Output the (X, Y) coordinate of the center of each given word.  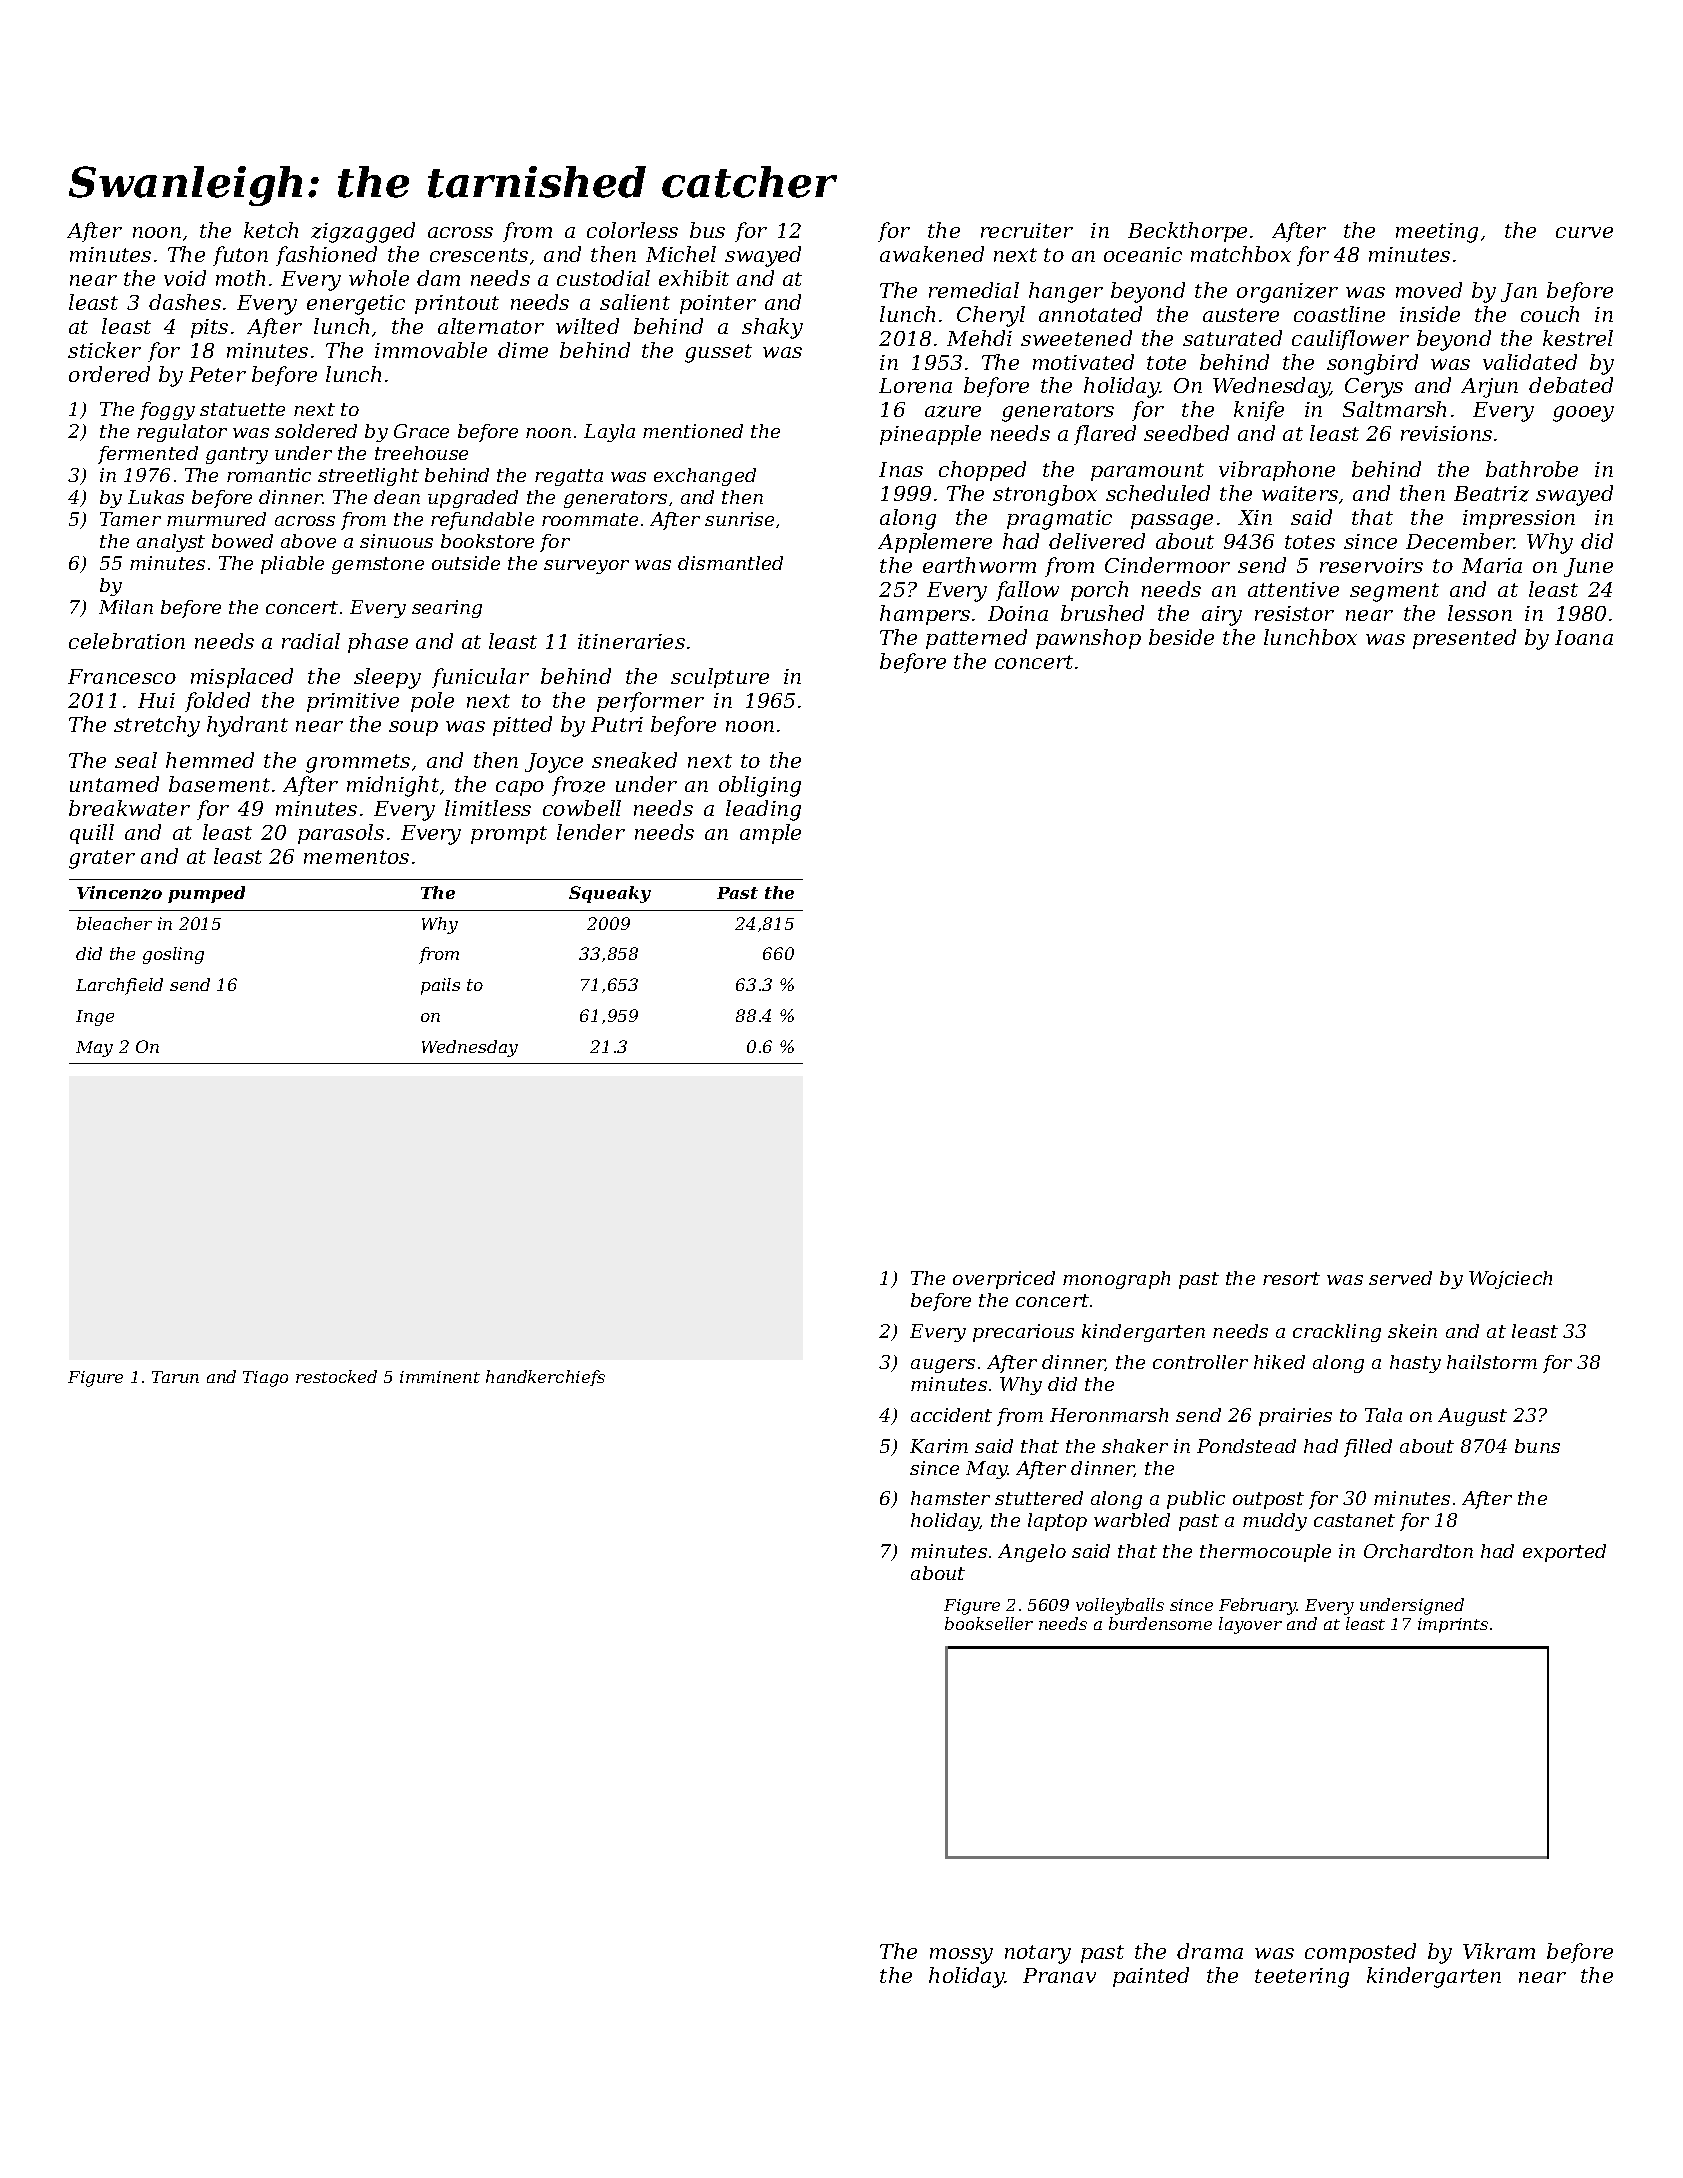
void (185, 278)
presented (1464, 639)
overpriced (1004, 1280)
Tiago (265, 1379)
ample (770, 834)
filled (1368, 1448)
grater (102, 859)
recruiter (1027, 230)
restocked (336, 1376)
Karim (939, 1446)
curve (1584, 232)
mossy (961, 1956)
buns (1537, 1446)
